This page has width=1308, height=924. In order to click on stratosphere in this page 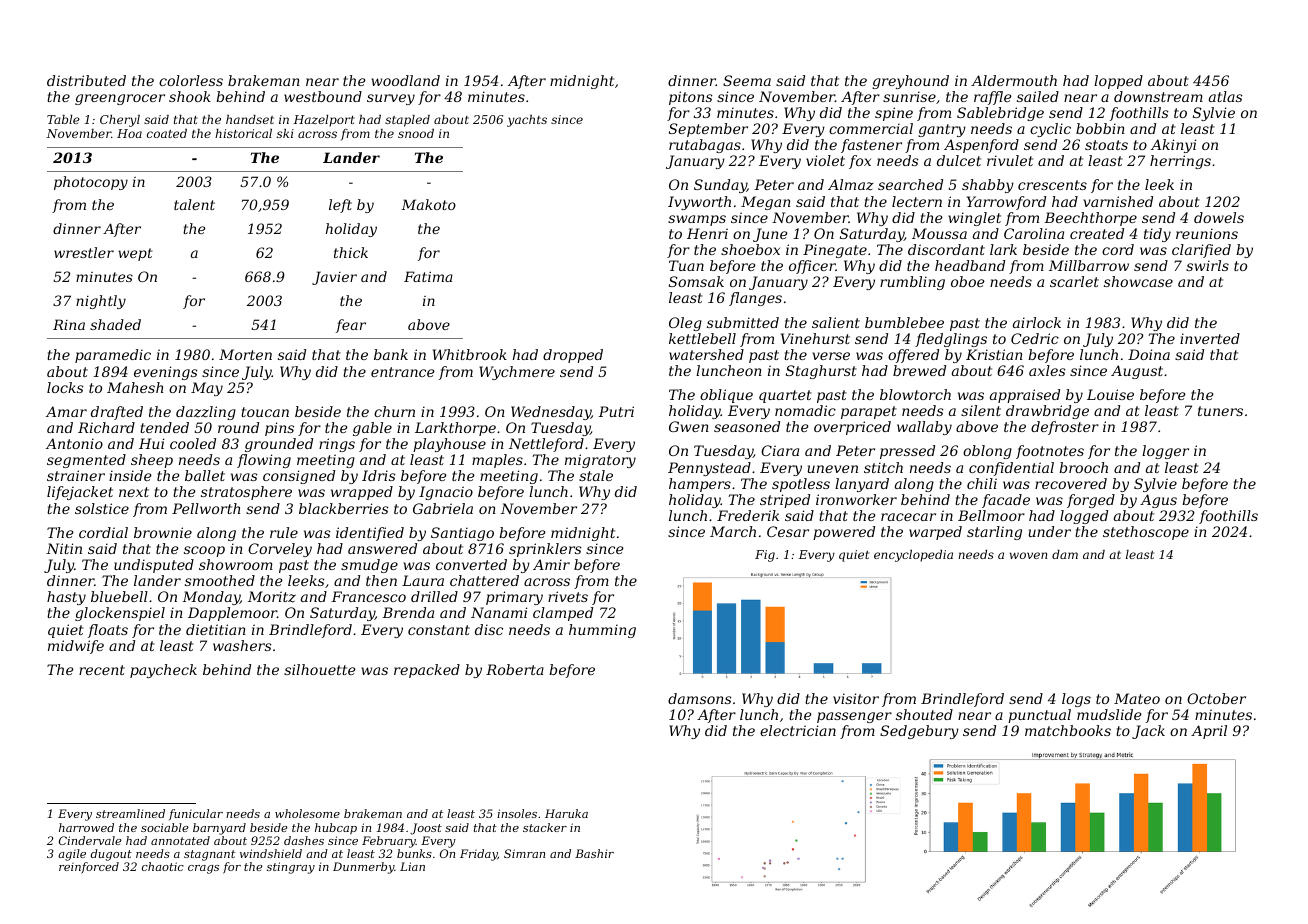, I will do `click(246, 493)`.
